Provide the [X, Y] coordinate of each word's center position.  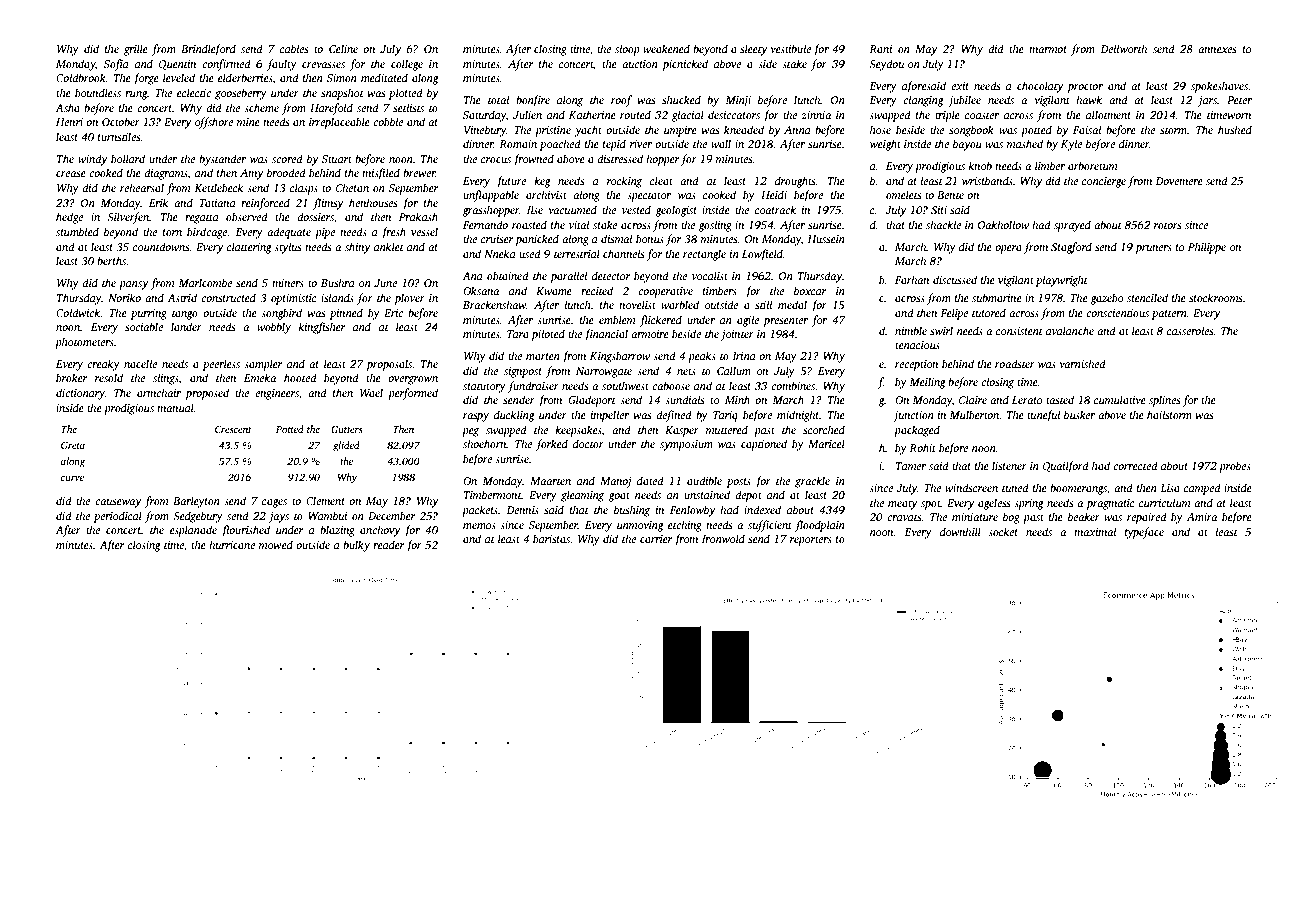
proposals [389, 365]
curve [72, 478]
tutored [989, 312]
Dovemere [1179, 181]
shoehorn [485, 443]
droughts [795, 182]
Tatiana [217, 203]
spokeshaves [1220, 87]
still [763, 304]
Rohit [922, 447]
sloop [627, 50]
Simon [342, 78]
